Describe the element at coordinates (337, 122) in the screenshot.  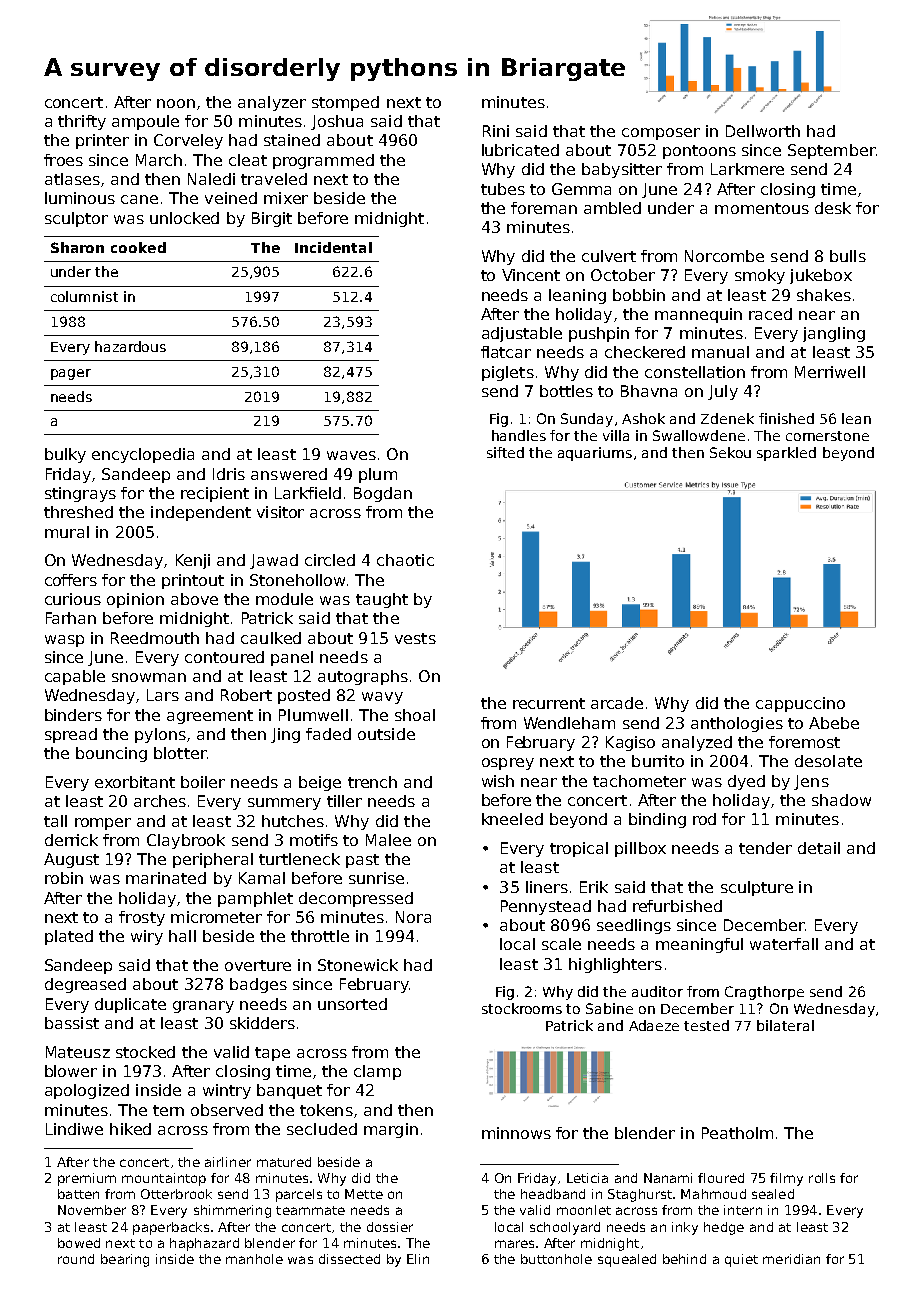
I see `Joshua` at that location.
